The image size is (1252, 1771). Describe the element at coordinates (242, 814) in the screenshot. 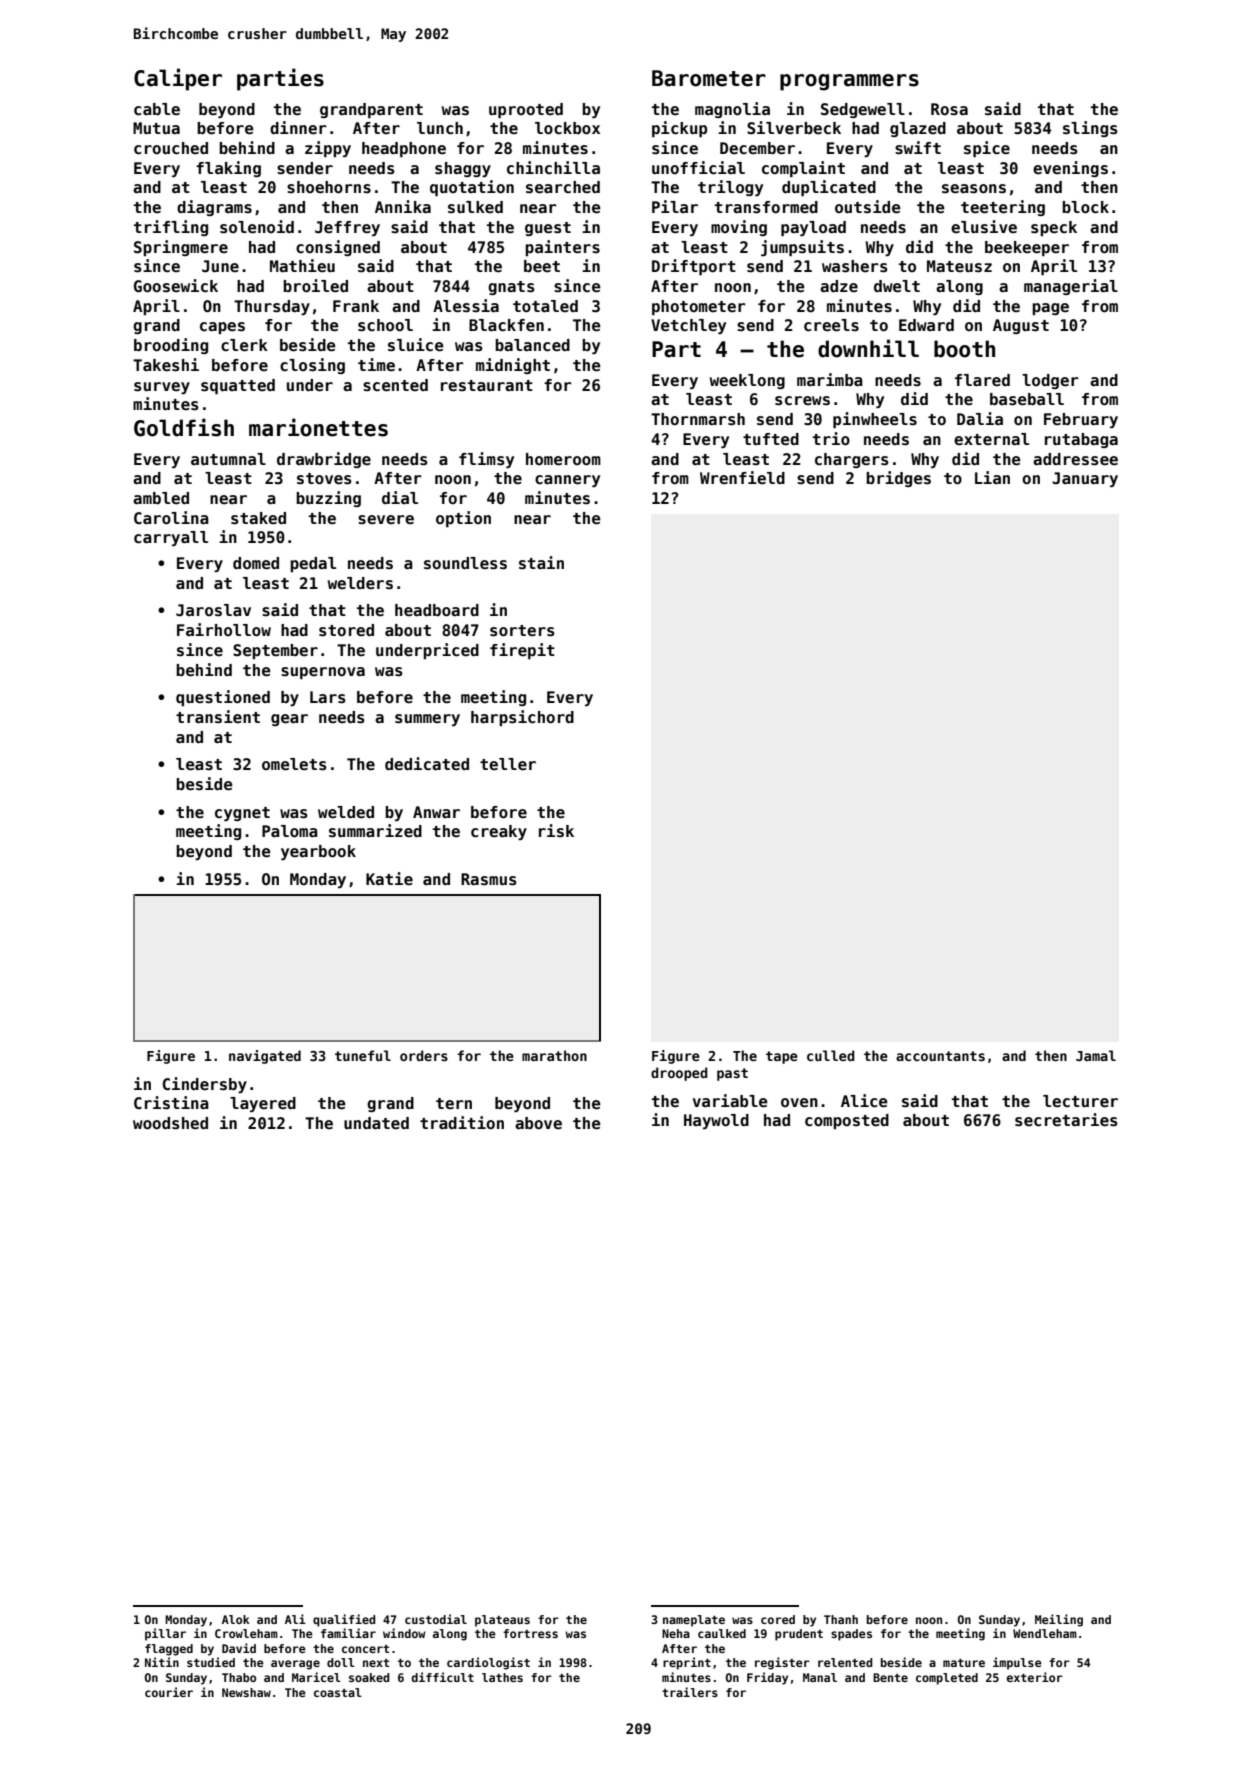

I see `cygnet` at that location.
